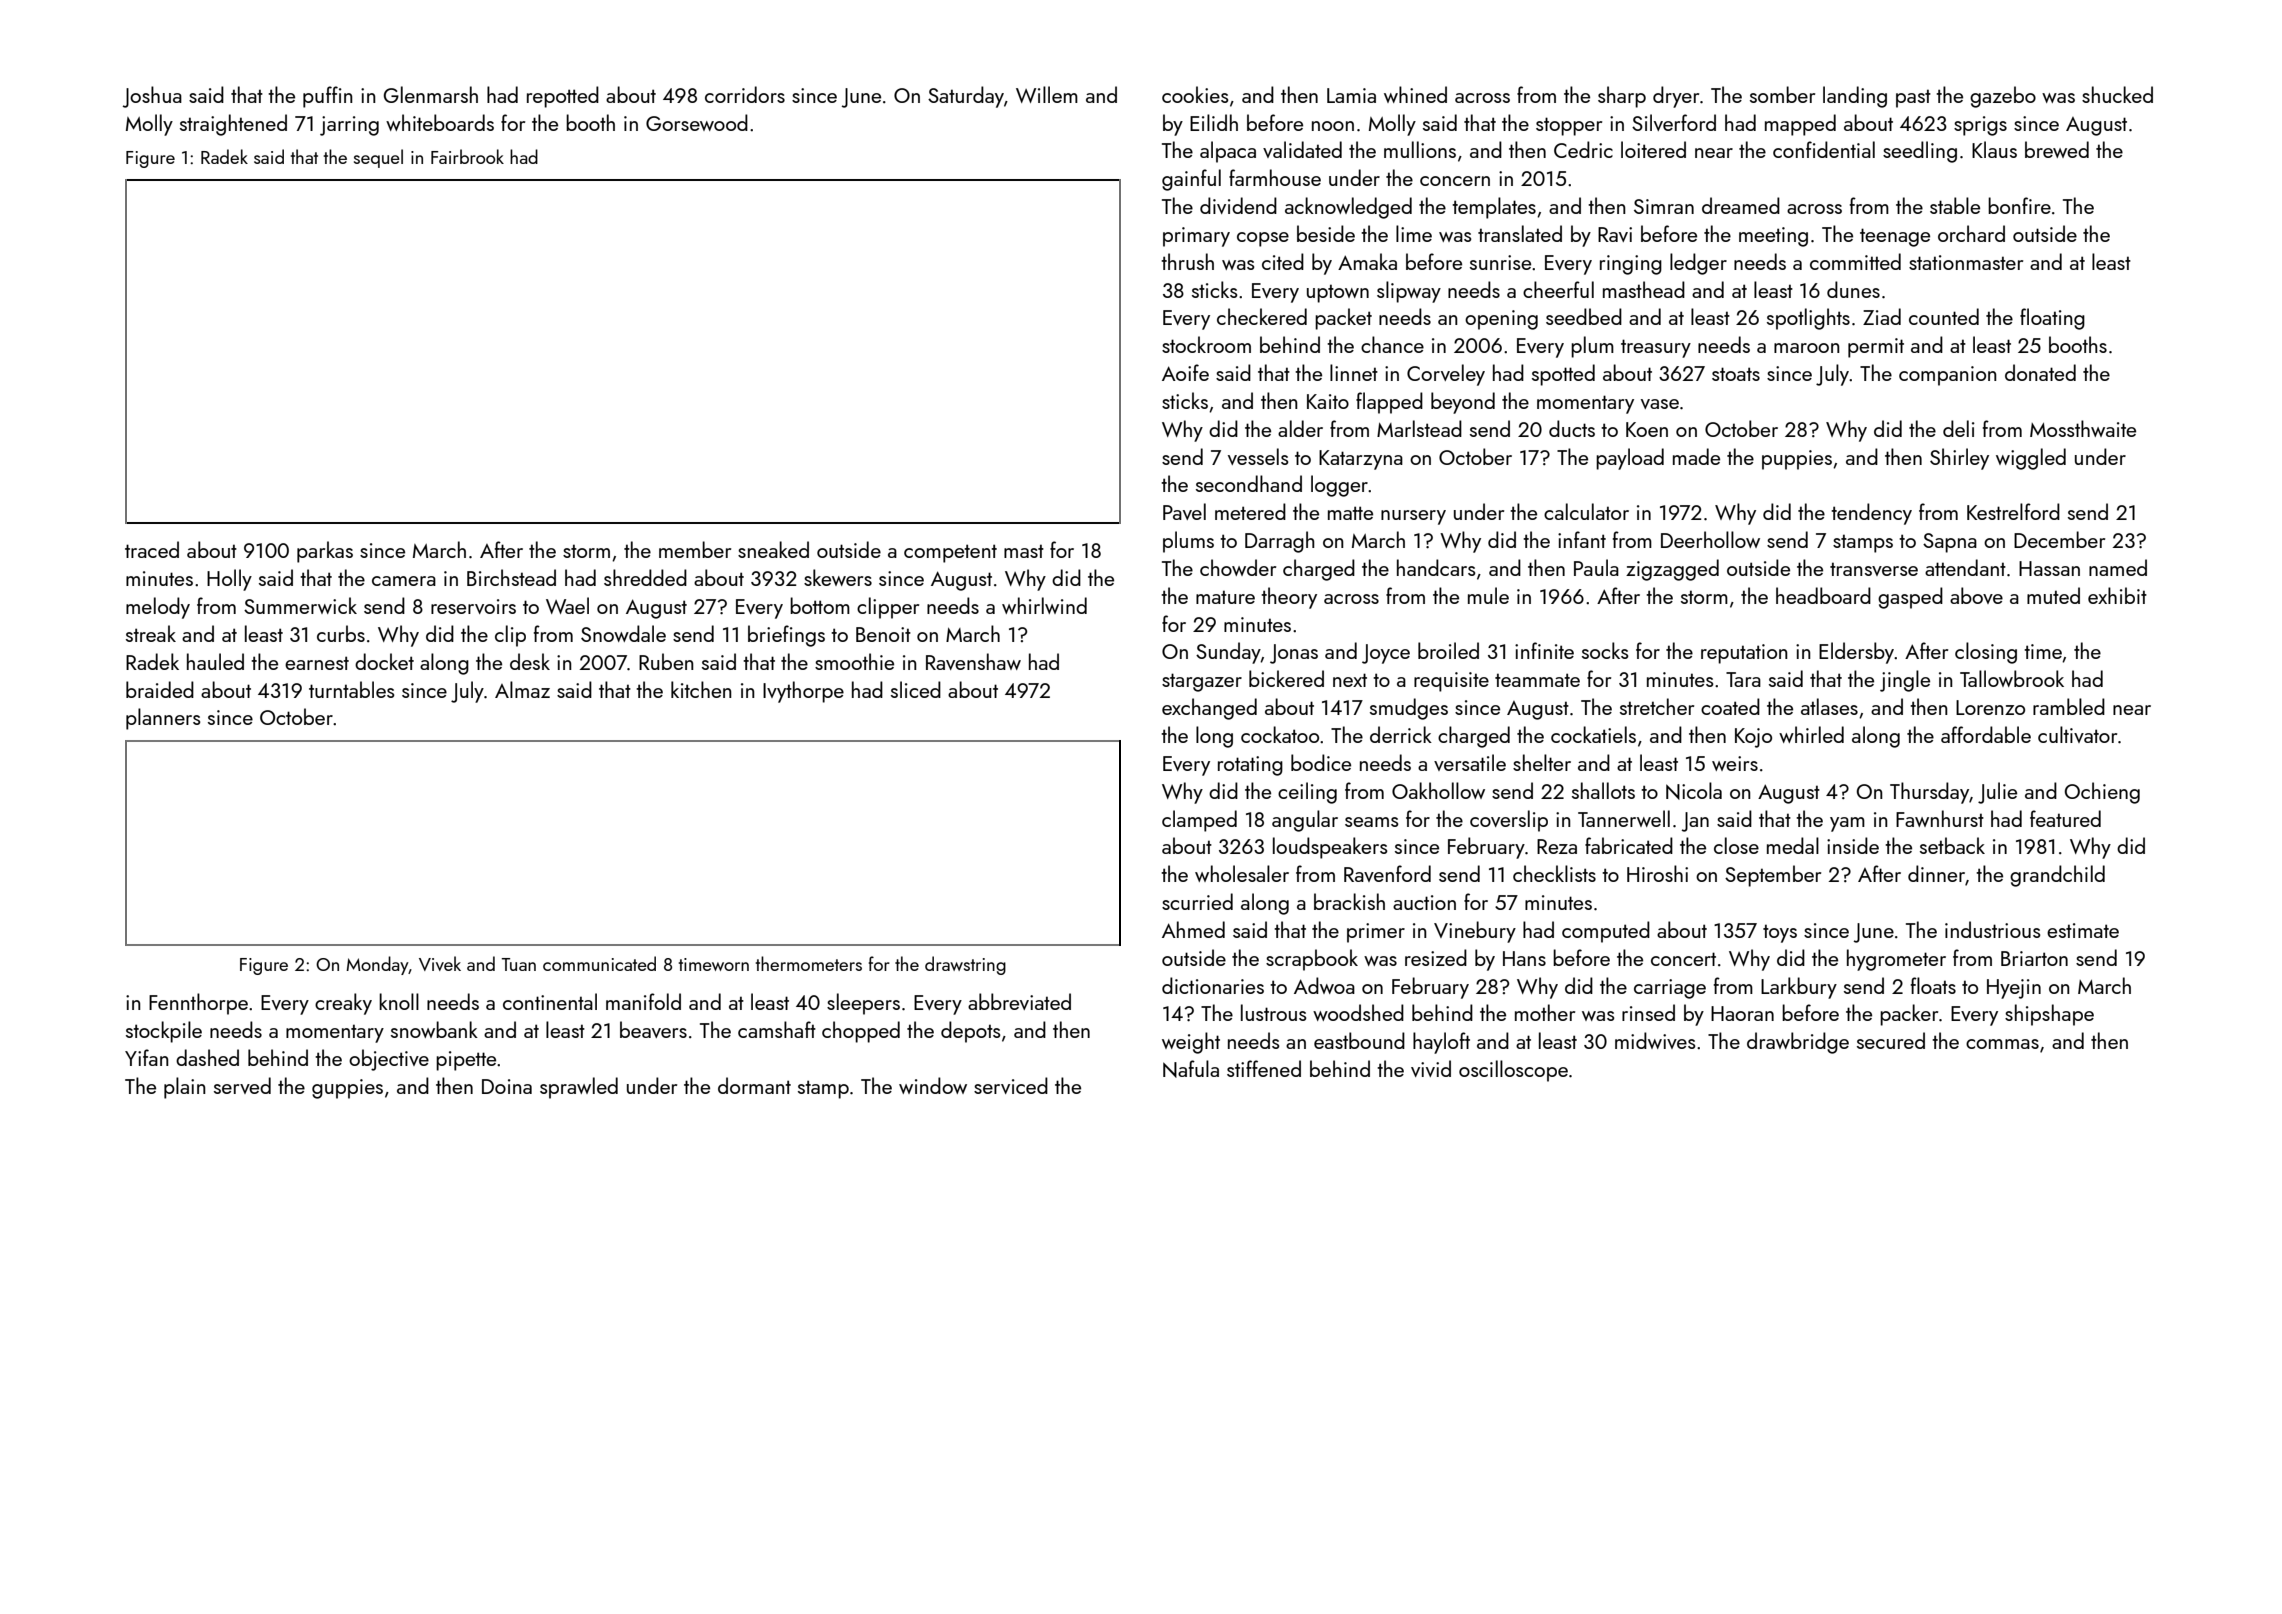  What do you see at coordinates (1513, 1071) in the image?
I see `oscilloscope` at bounding box center [1513, 1071].
